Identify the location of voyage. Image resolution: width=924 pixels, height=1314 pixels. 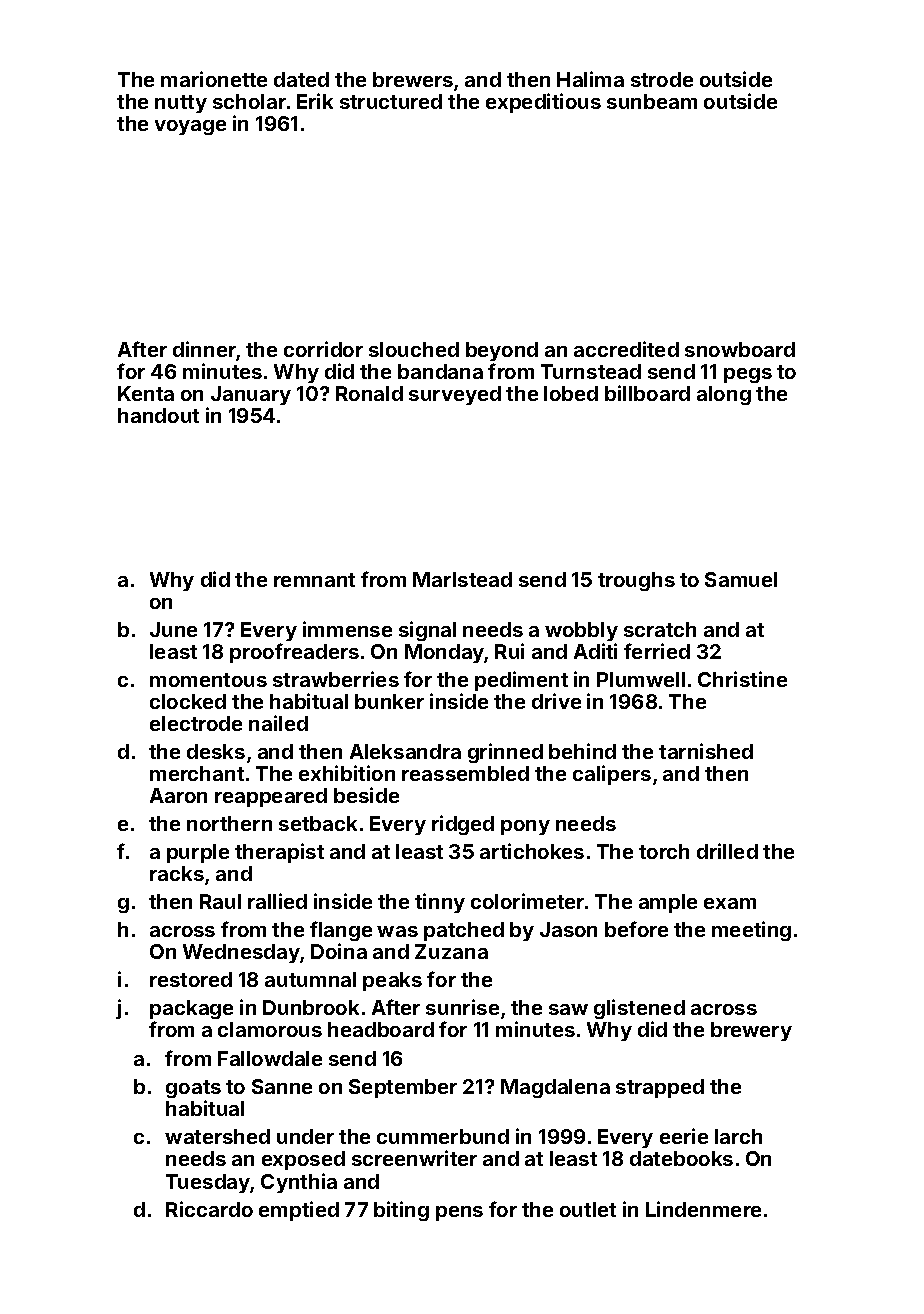
(190, 127).
